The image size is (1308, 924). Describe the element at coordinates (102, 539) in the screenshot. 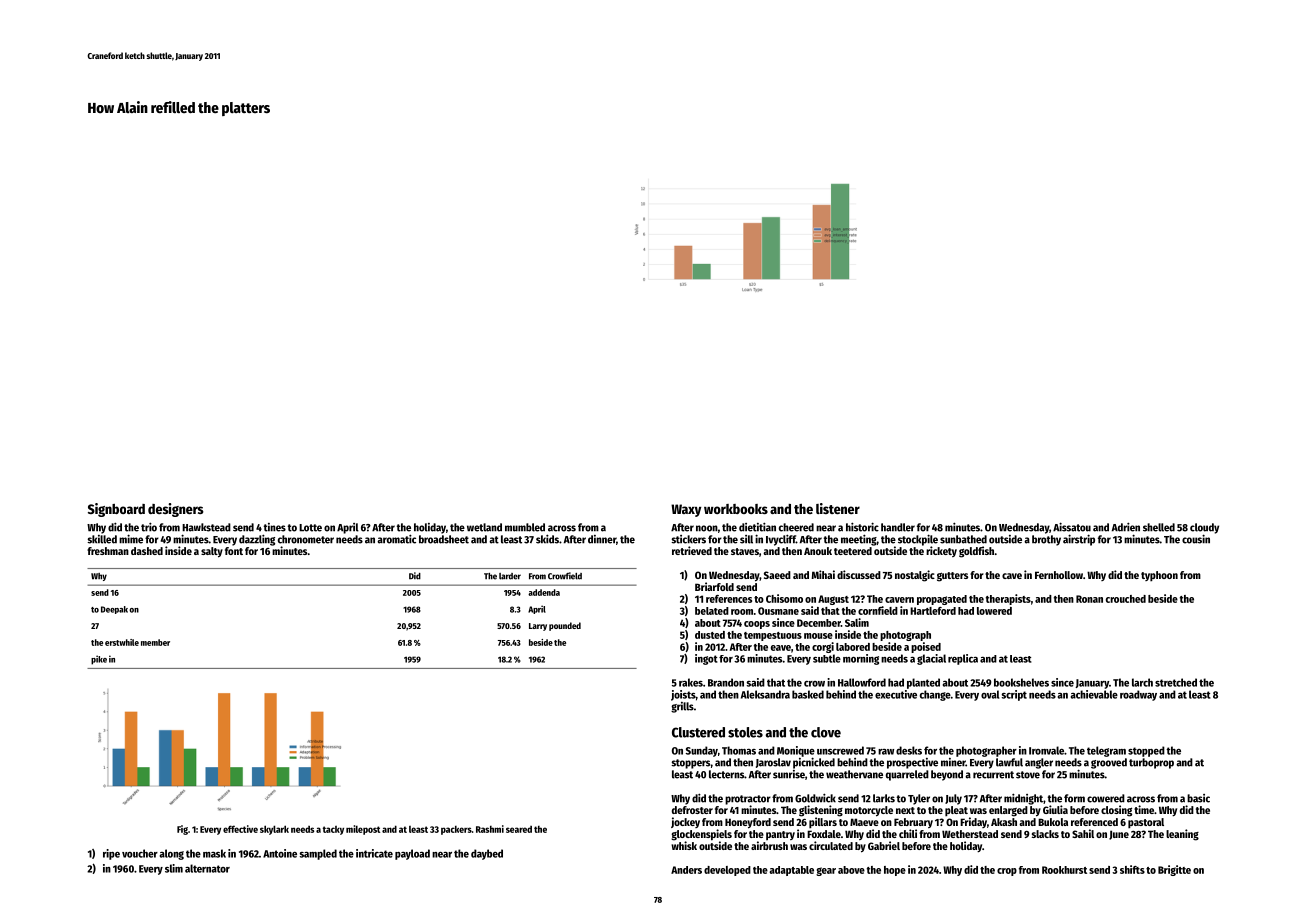

I see `skilled` at that location.
